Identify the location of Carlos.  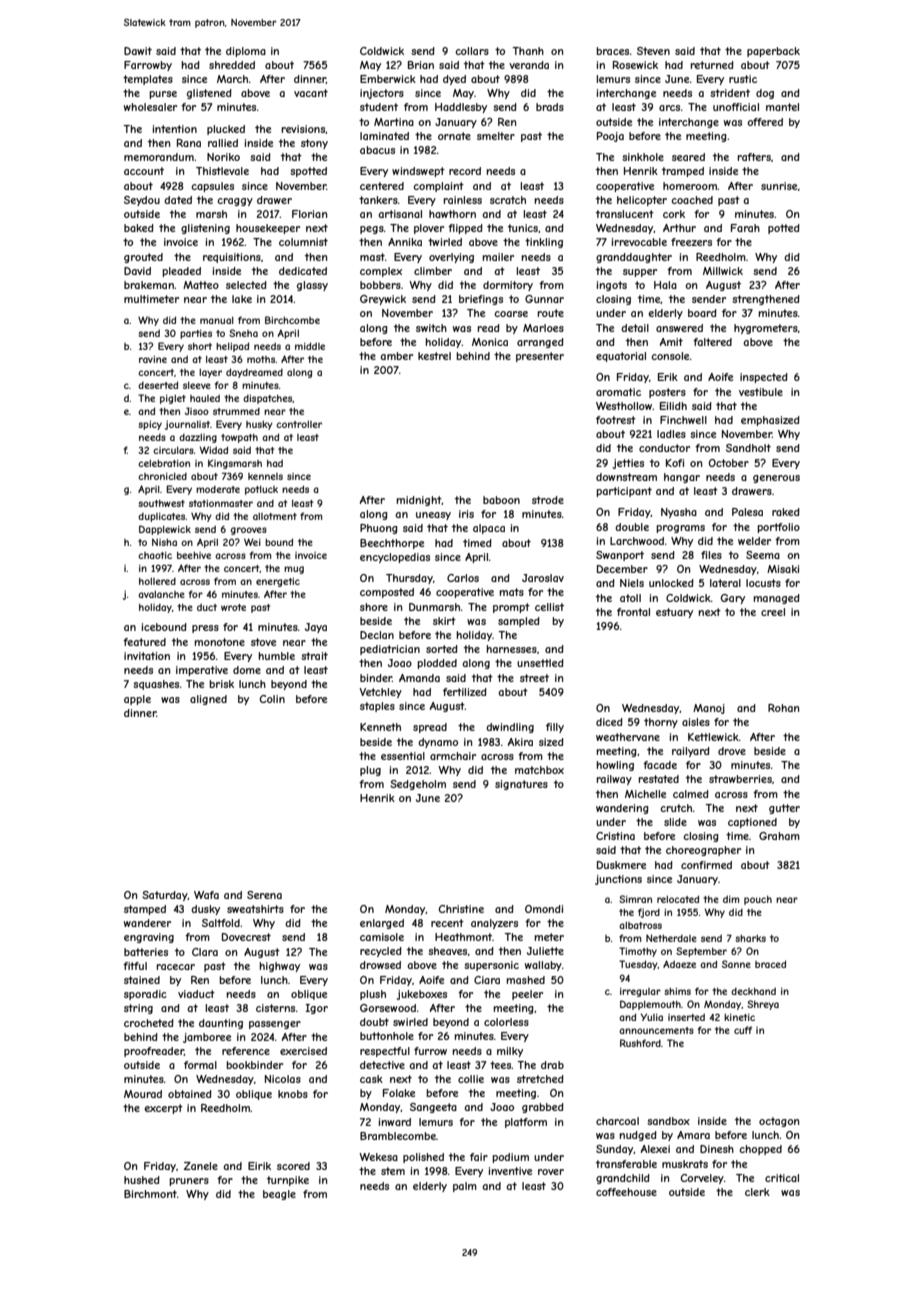
(463, 578).
